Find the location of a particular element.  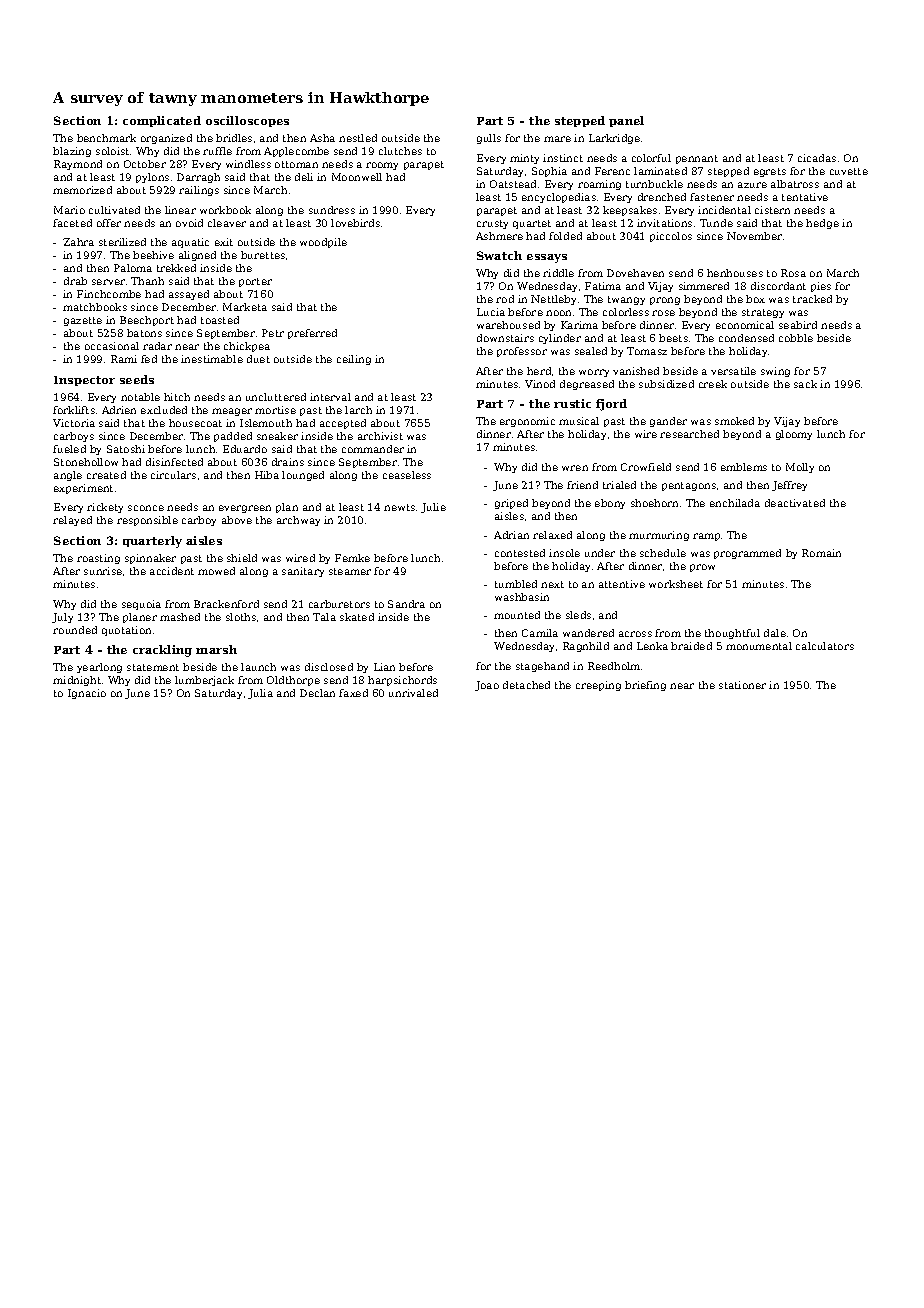

benchmark is located at coordinates (106, 138).
